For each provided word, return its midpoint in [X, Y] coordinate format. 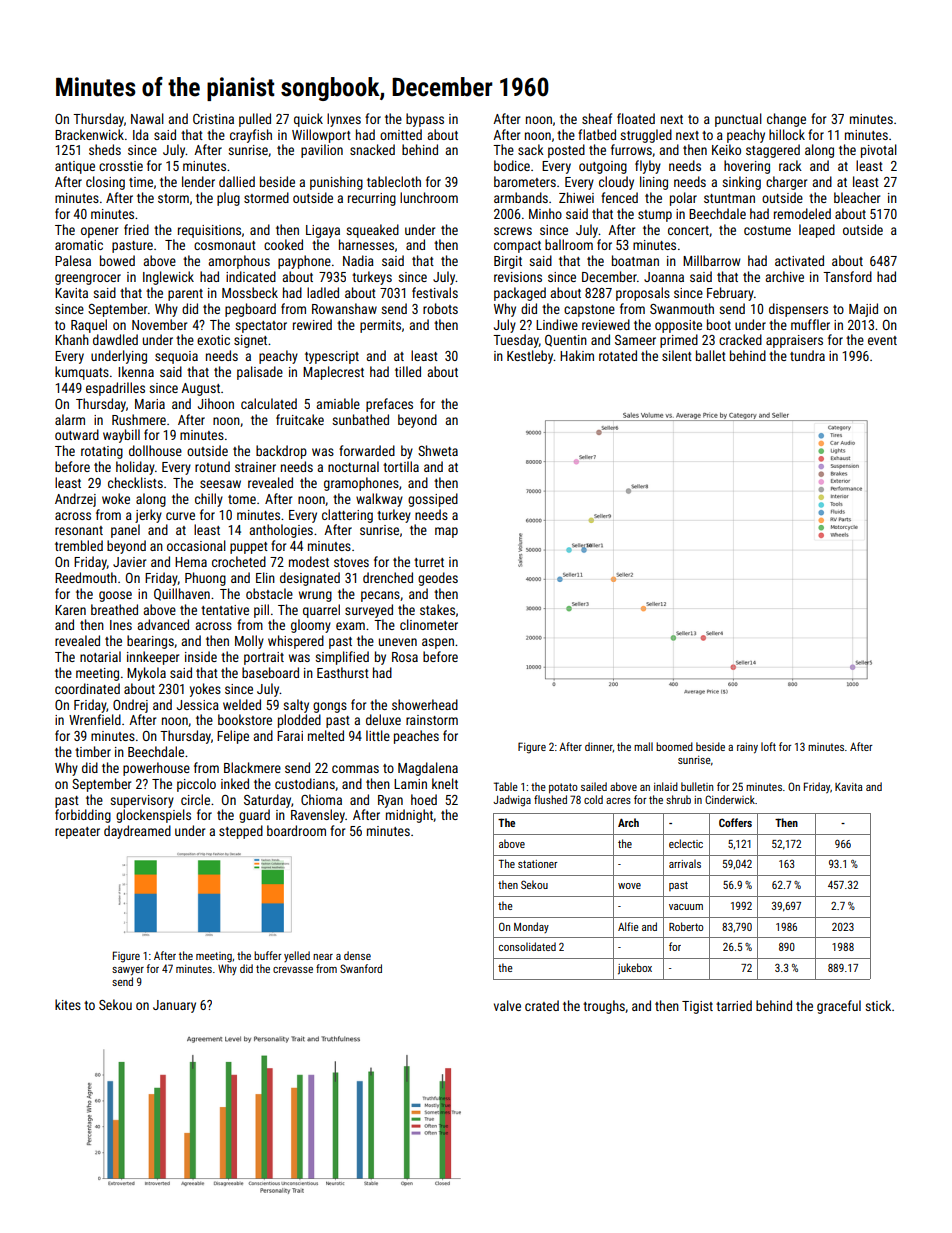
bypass [425, 120]
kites [68, 1004]
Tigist [697, 1007]
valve [507, 1005]
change [786, 120]
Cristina [213, 119]
